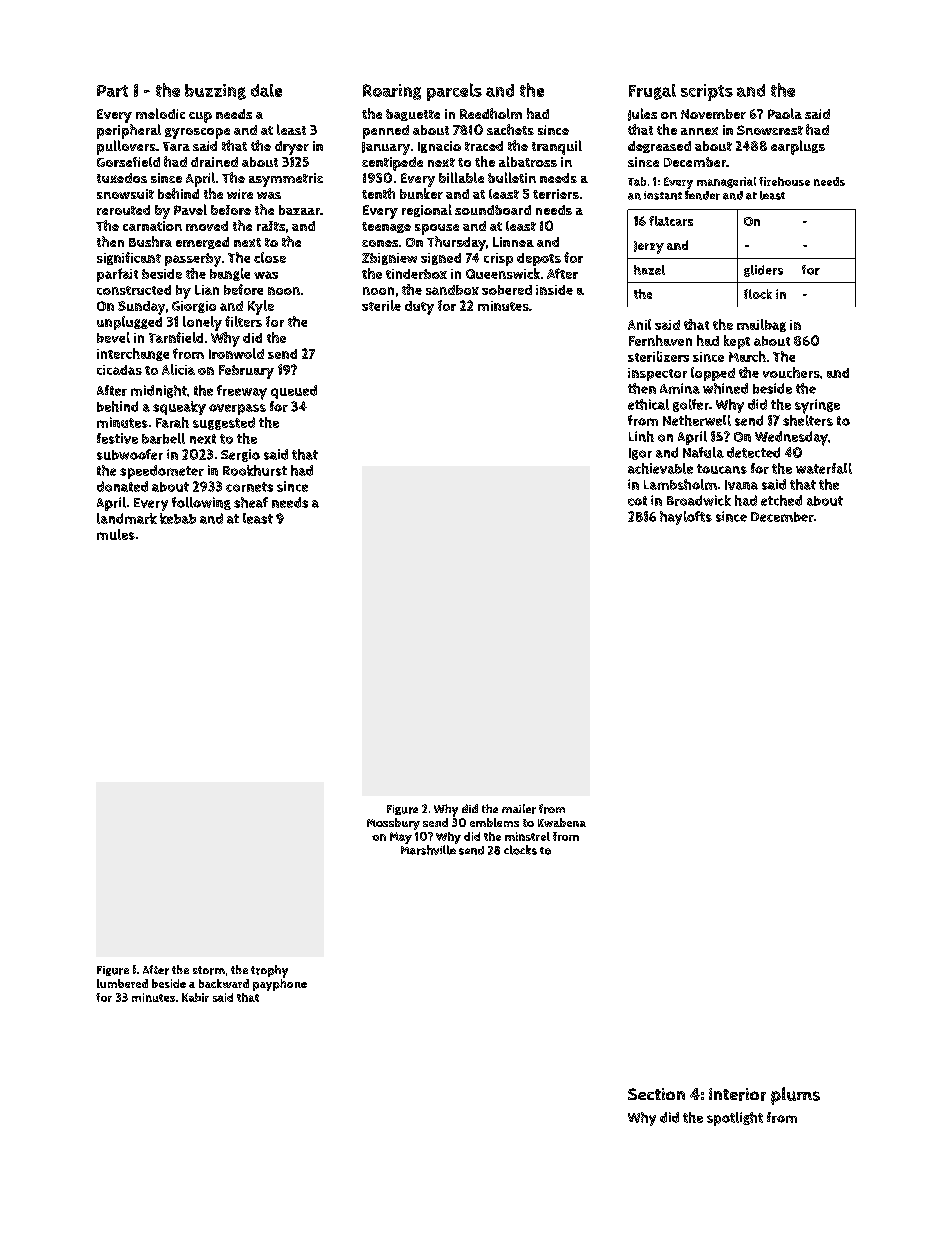 The height and width of the document is (1233, 952). I want to click on Jerzy, so click(649, 247).
